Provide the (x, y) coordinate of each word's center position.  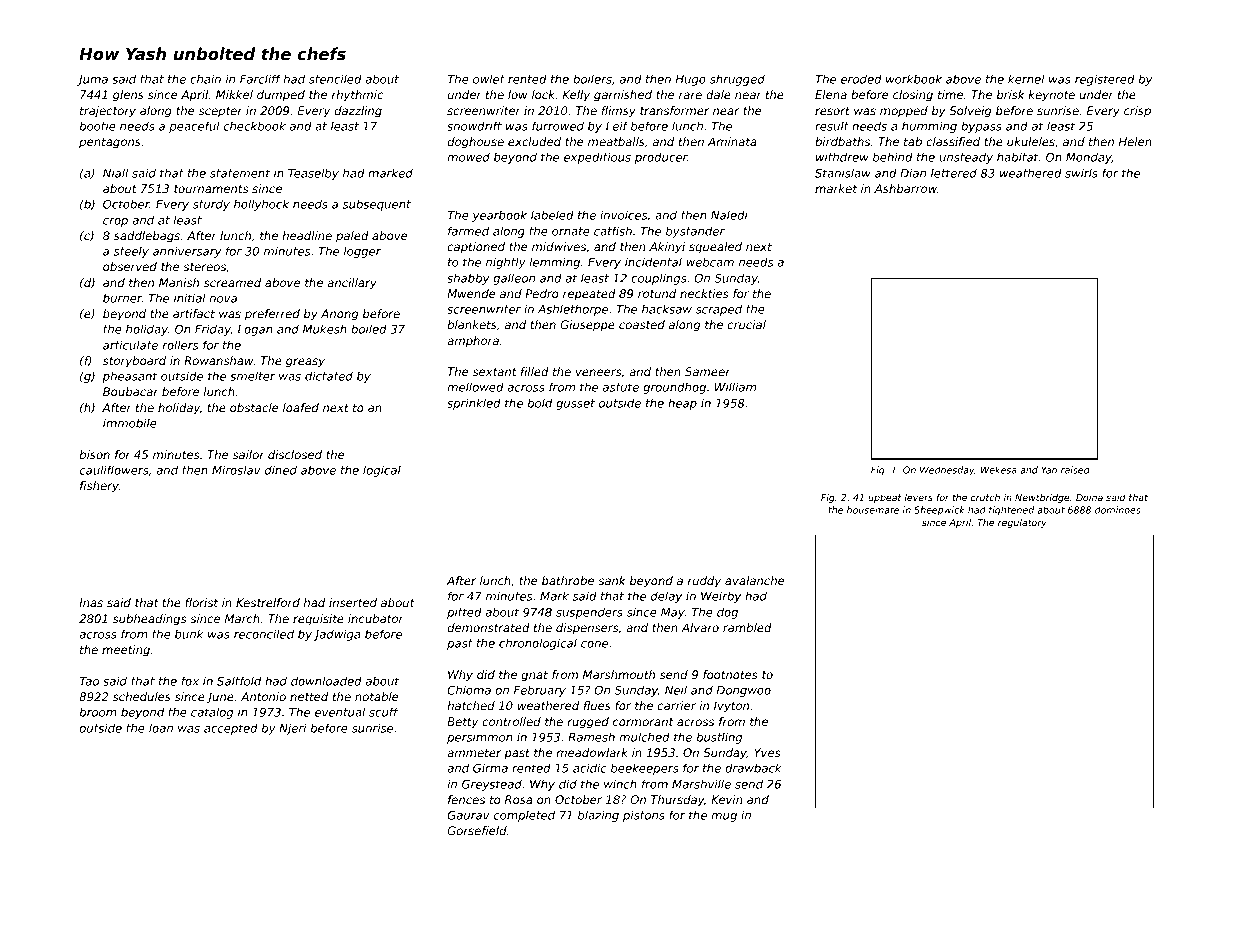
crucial (746, 324)
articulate (130, 345)
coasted (642, 324)
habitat (1018, 157)
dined (281, 470)
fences (466, 799)
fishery (99, 487)
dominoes (1118, 510)
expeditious (597, 158)
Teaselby (313, 174)
